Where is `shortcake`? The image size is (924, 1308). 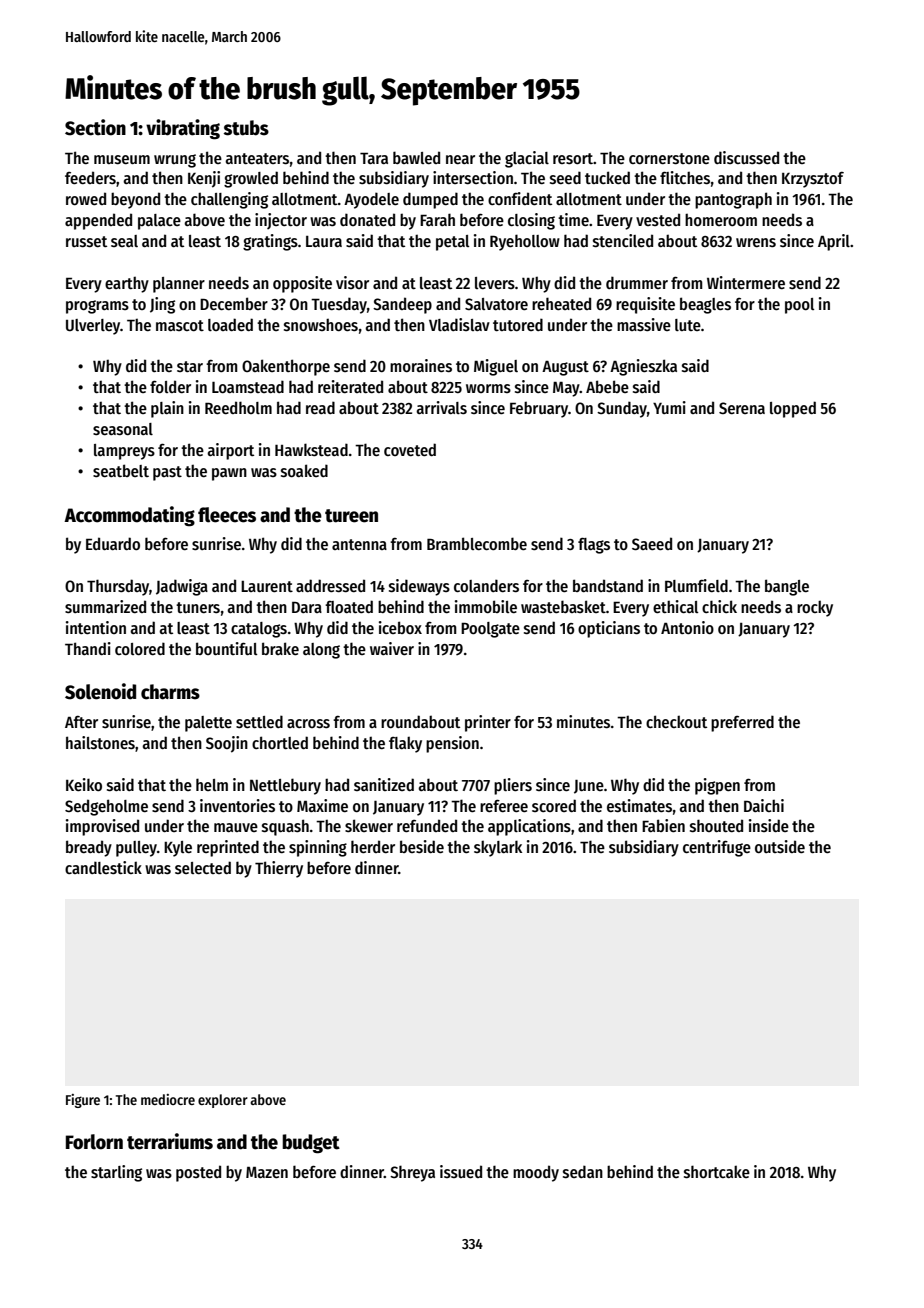 shortcake is located at coordinates (717, 1171).
